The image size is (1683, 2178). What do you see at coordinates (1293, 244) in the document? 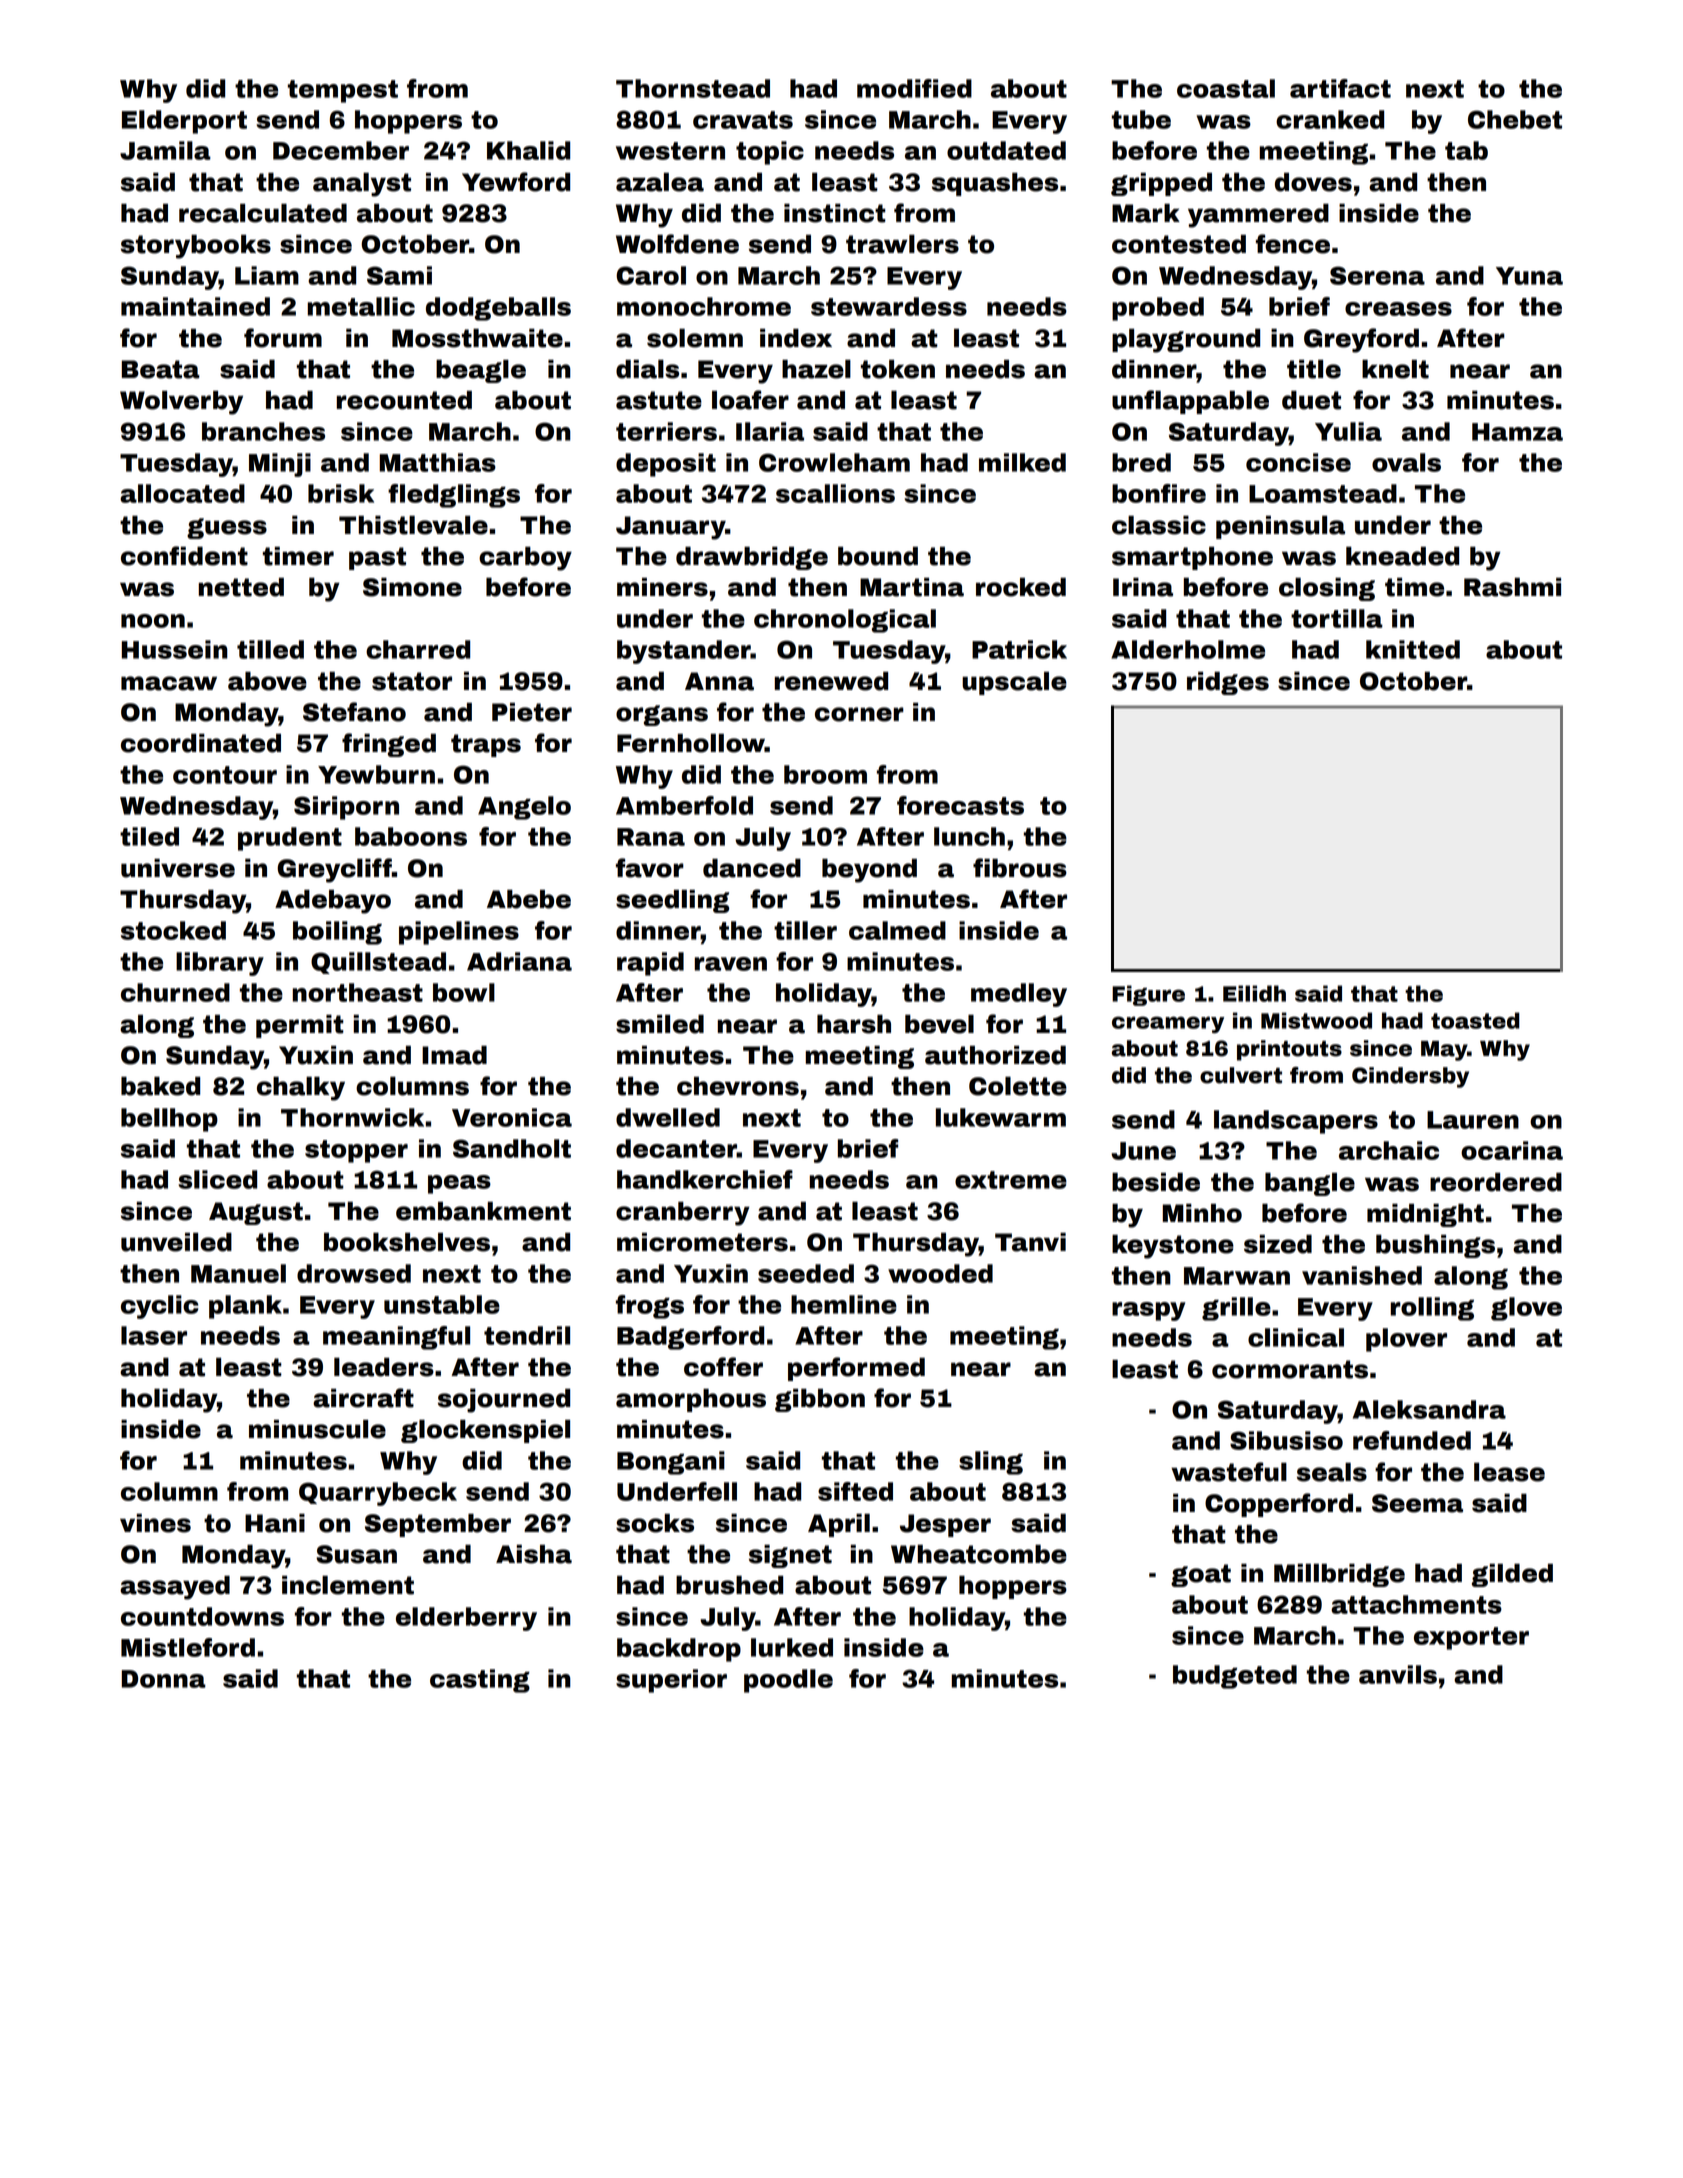
I see `fence` at bounding box center [1293, 244].
